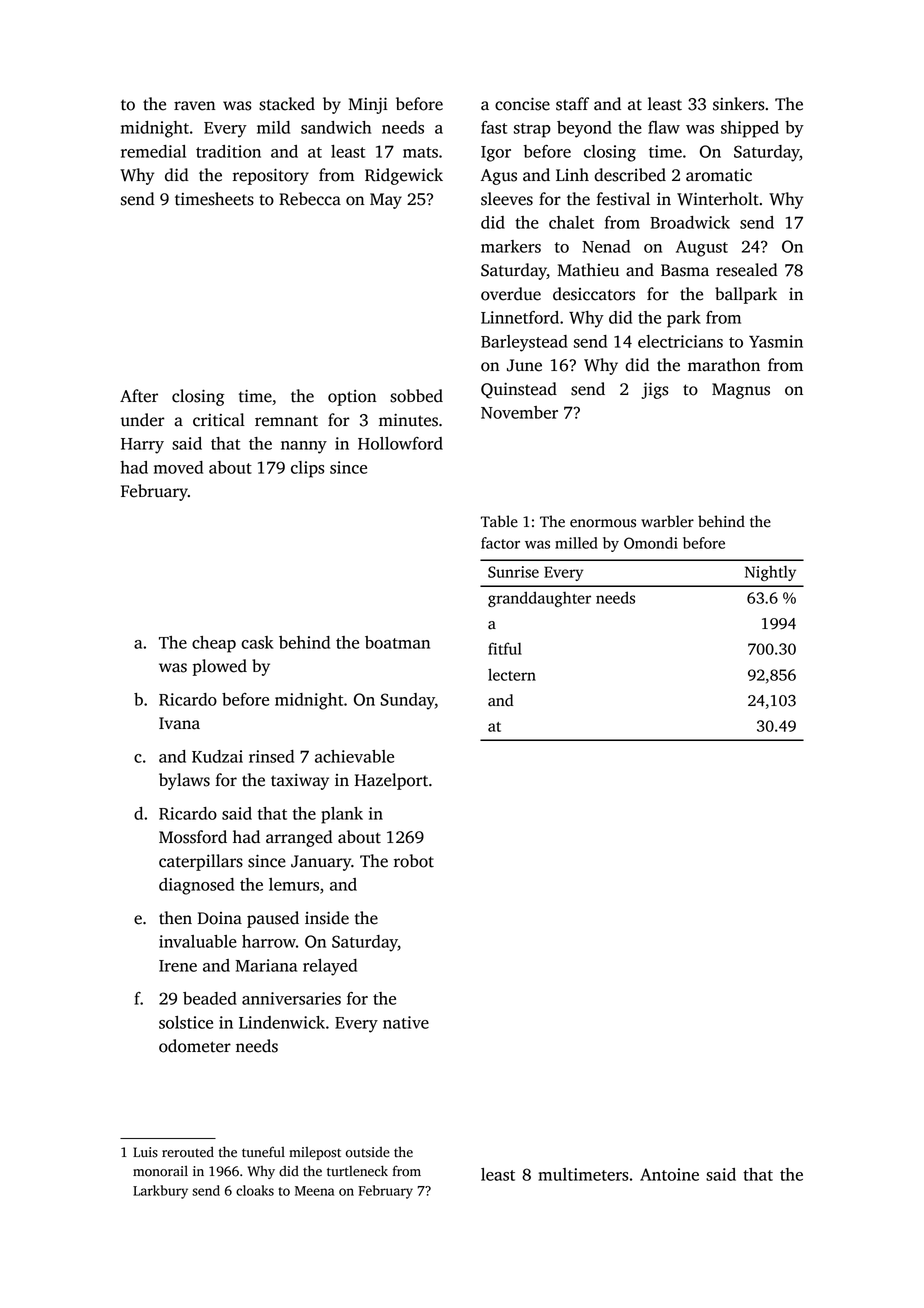 The width and height of the screenshot is (924, 1308). I want to click on lectern, so click(512, 674).
